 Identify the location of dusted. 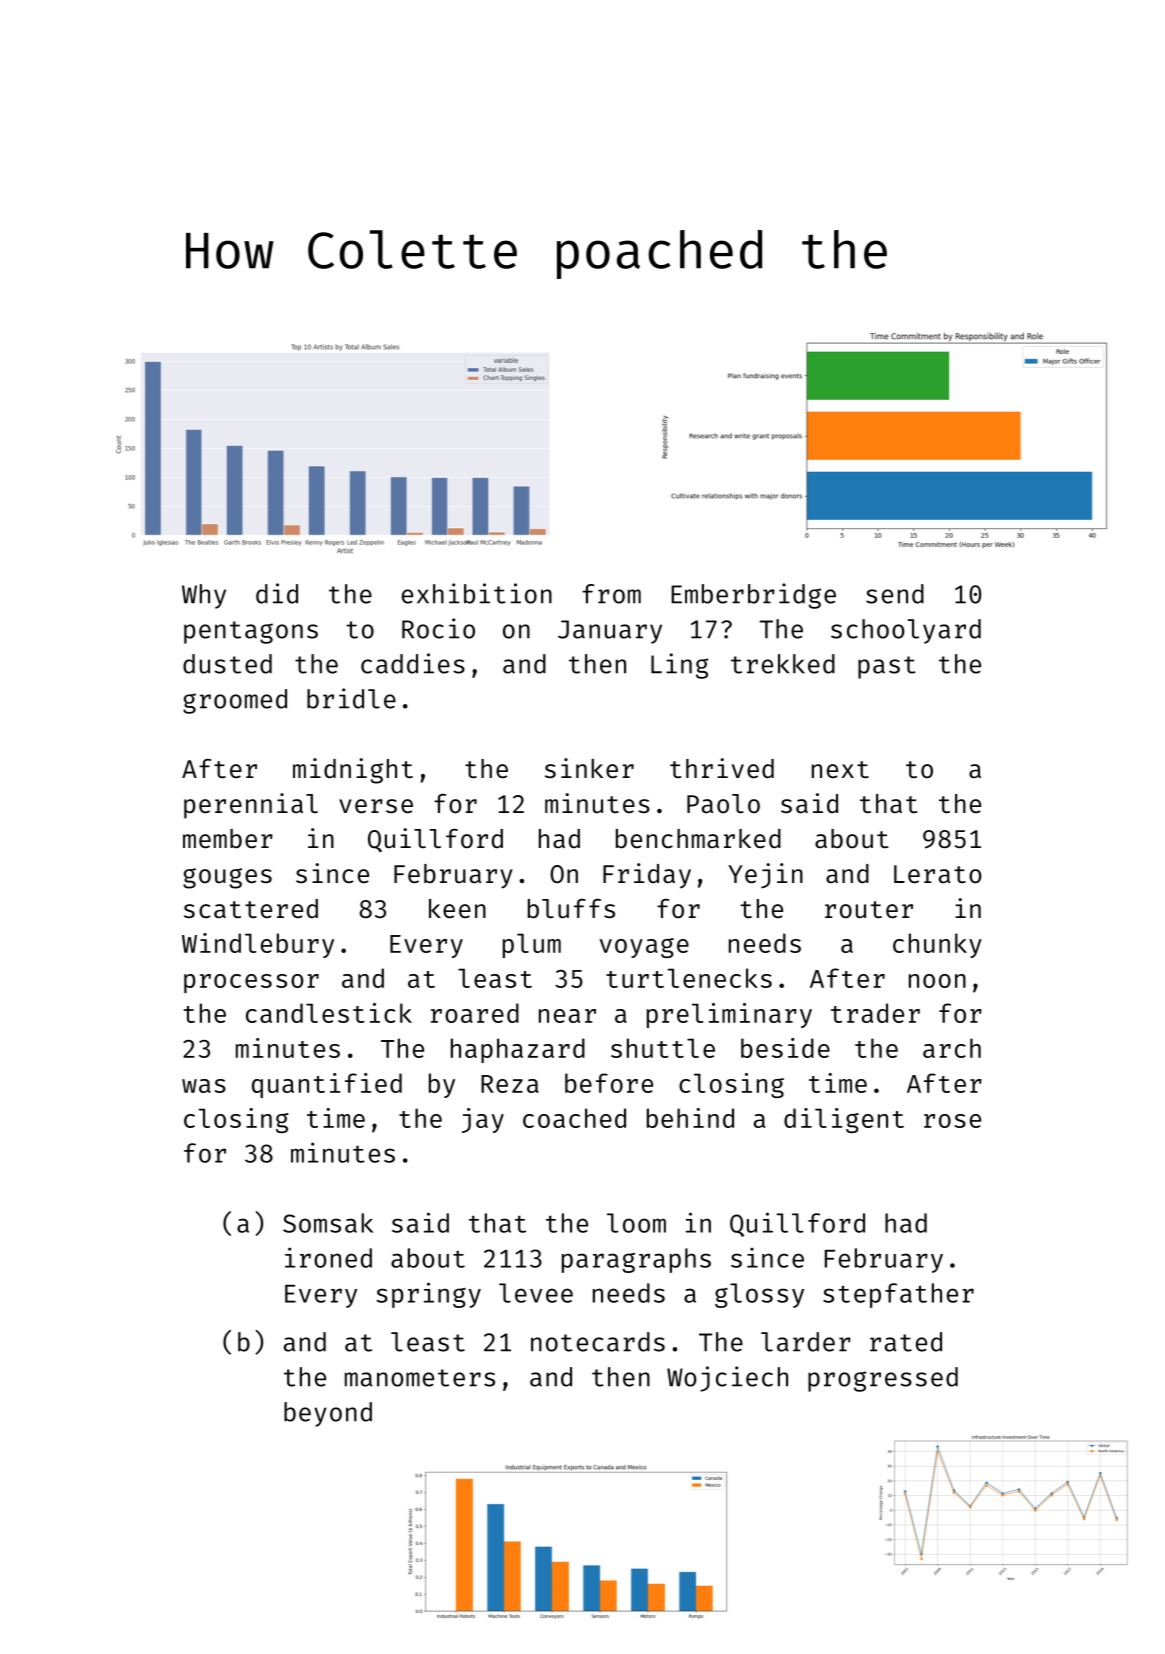
(227, 664).
